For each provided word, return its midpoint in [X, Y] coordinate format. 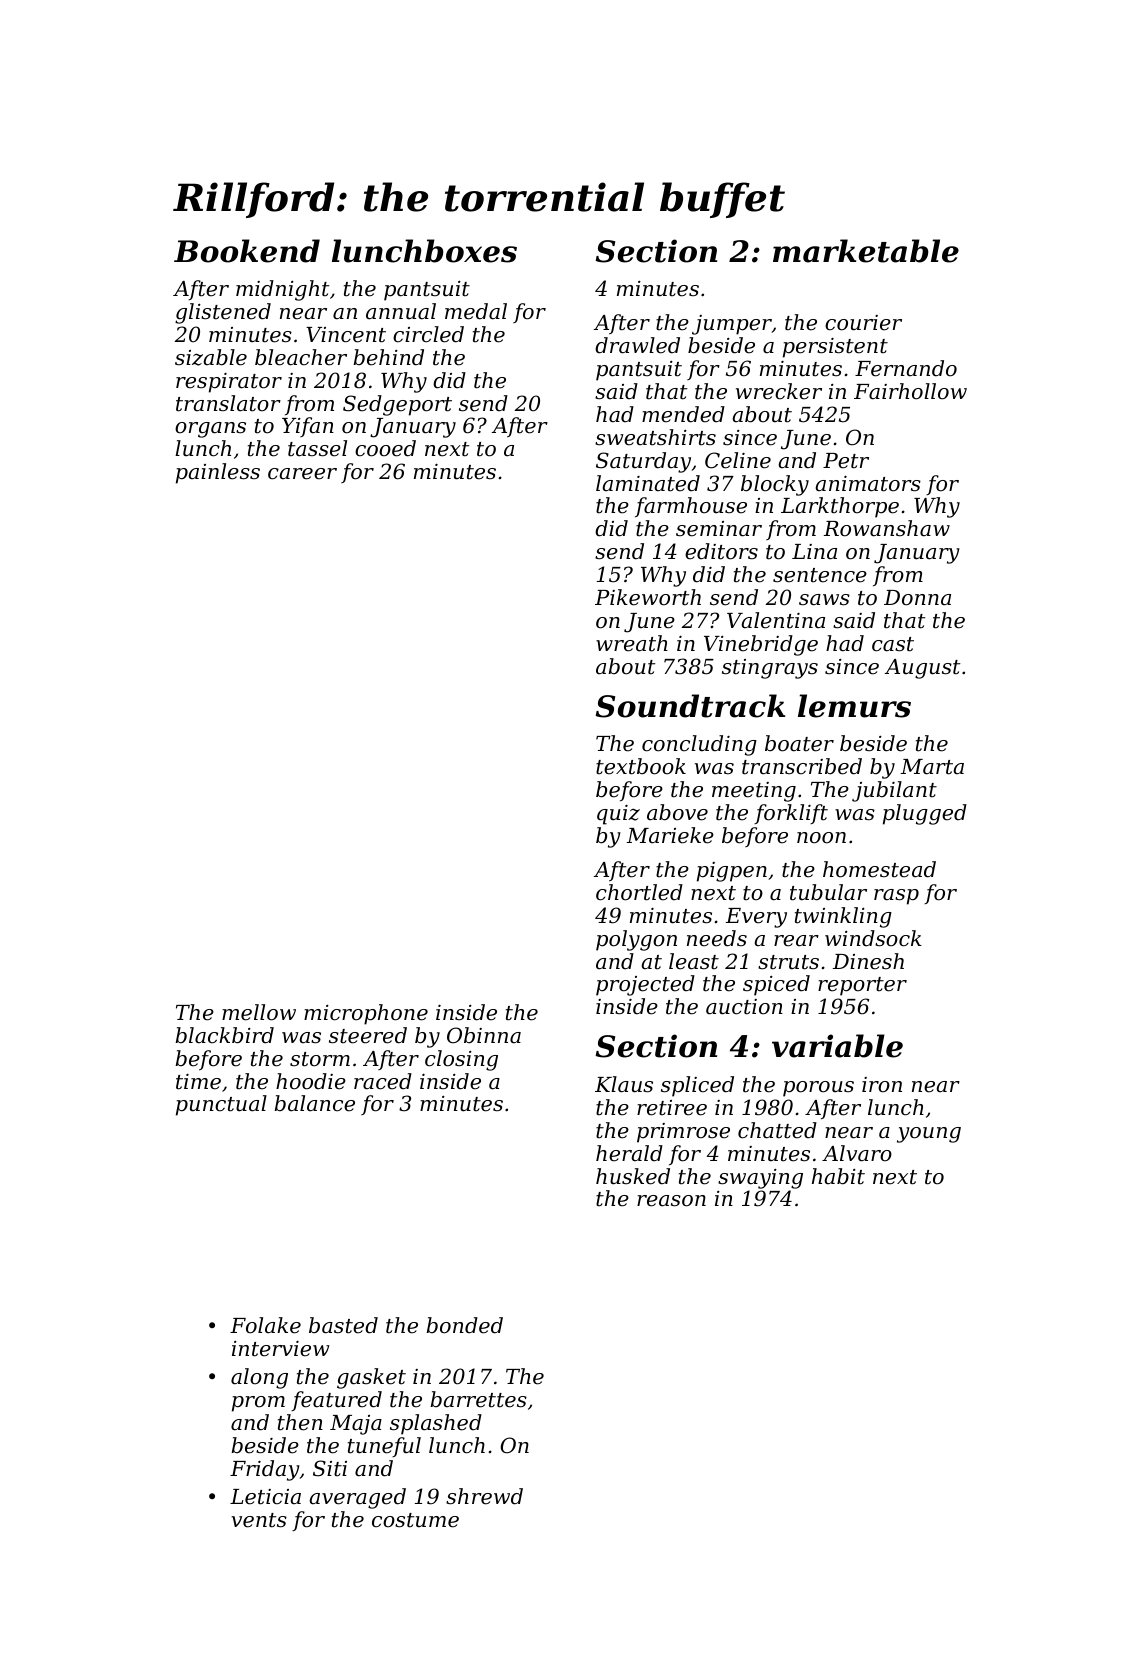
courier [863, 323]
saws [824, 600]
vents [259, 1520]
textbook [641, 766]
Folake [265, 1325]
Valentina [776, 620]
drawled [637, 345]
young [929, 1135]
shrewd [484, 1496]
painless [218, 473]
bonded [464, 1325]
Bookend [247, 251]
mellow [259, 1012]
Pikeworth [648, 597]
